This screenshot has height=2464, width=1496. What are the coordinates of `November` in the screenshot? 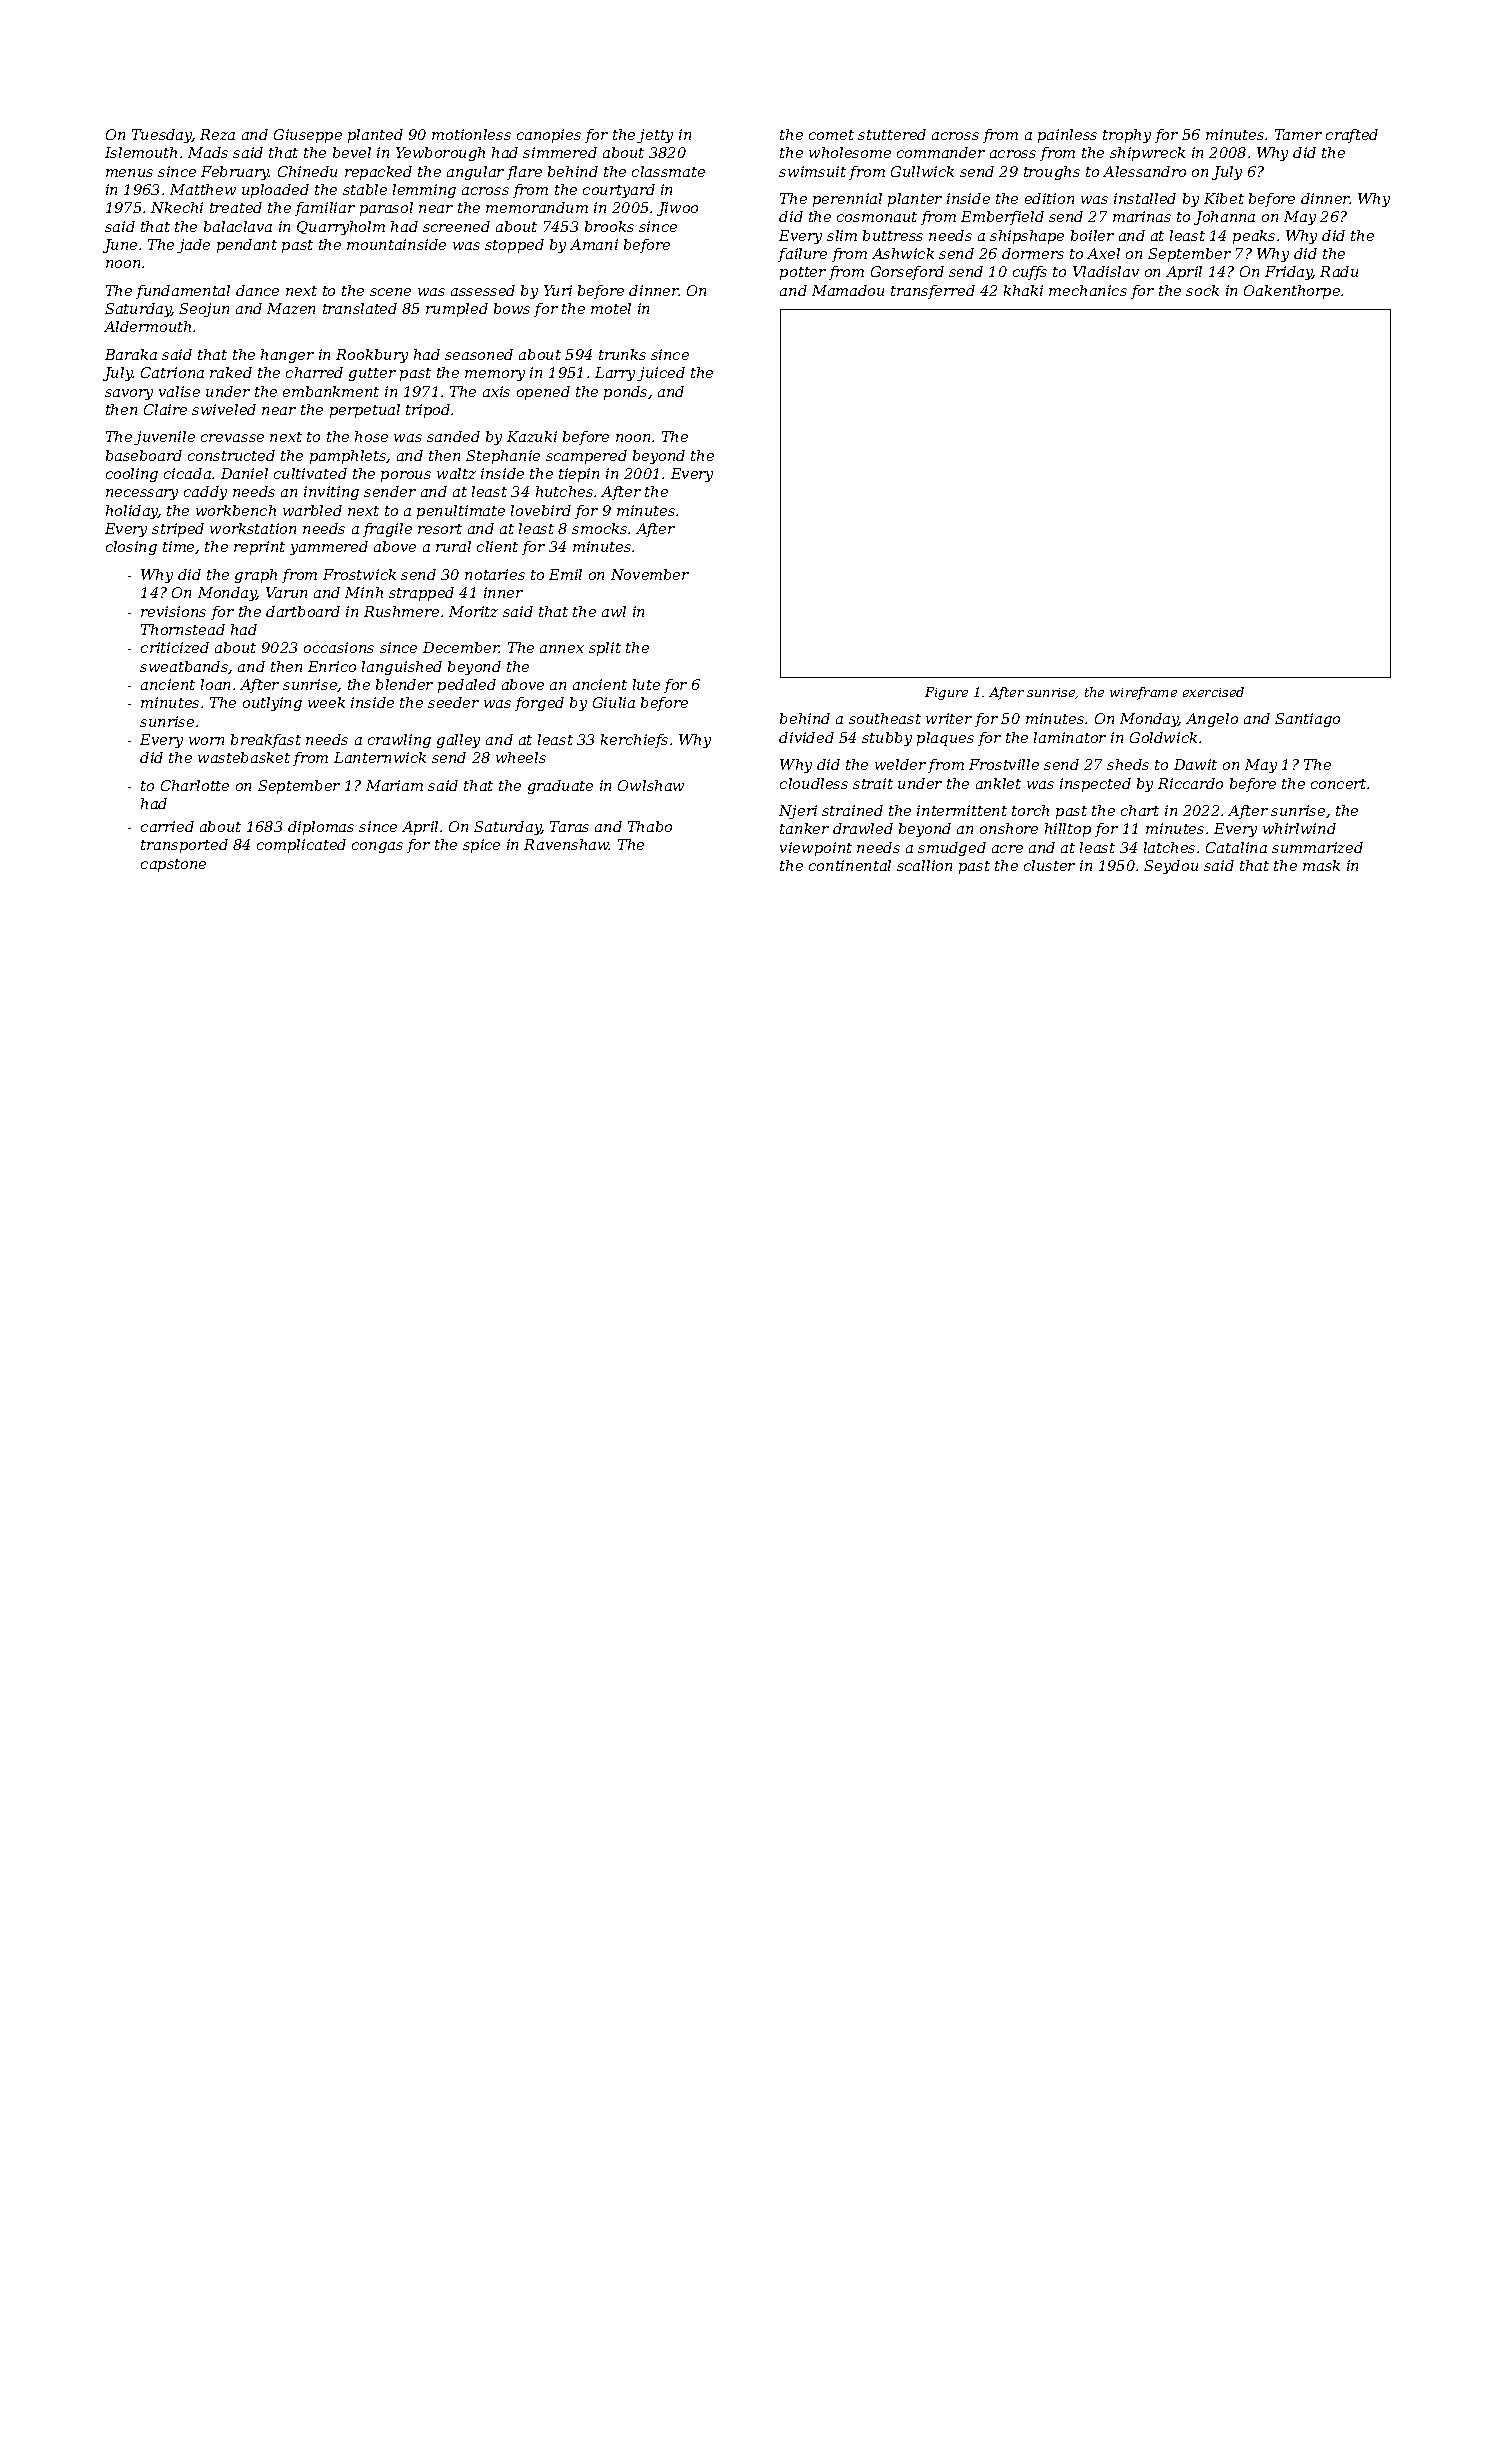 It's located at (650, 574).
